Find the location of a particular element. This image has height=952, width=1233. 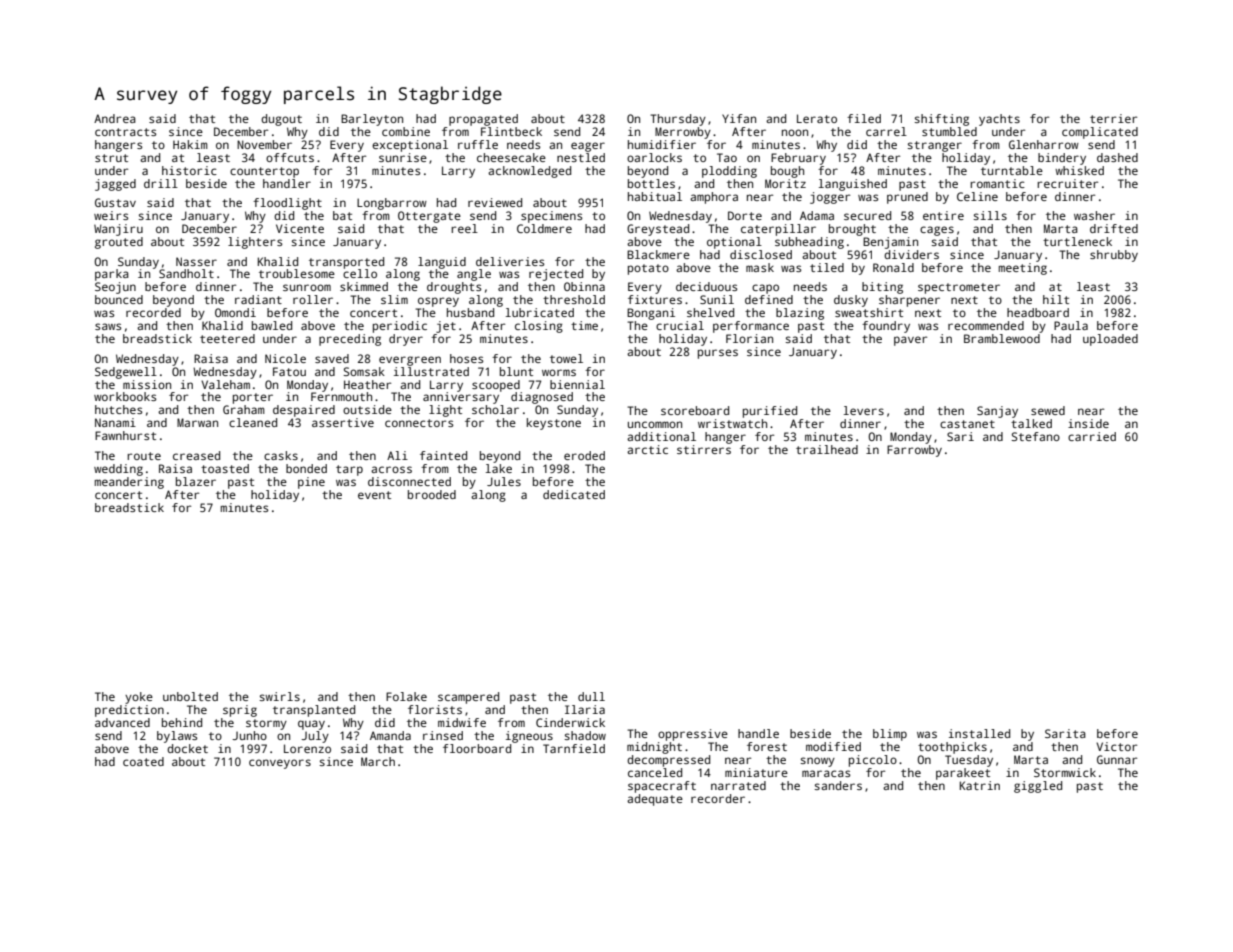

terrier is located at coordinates (1113, 118).
